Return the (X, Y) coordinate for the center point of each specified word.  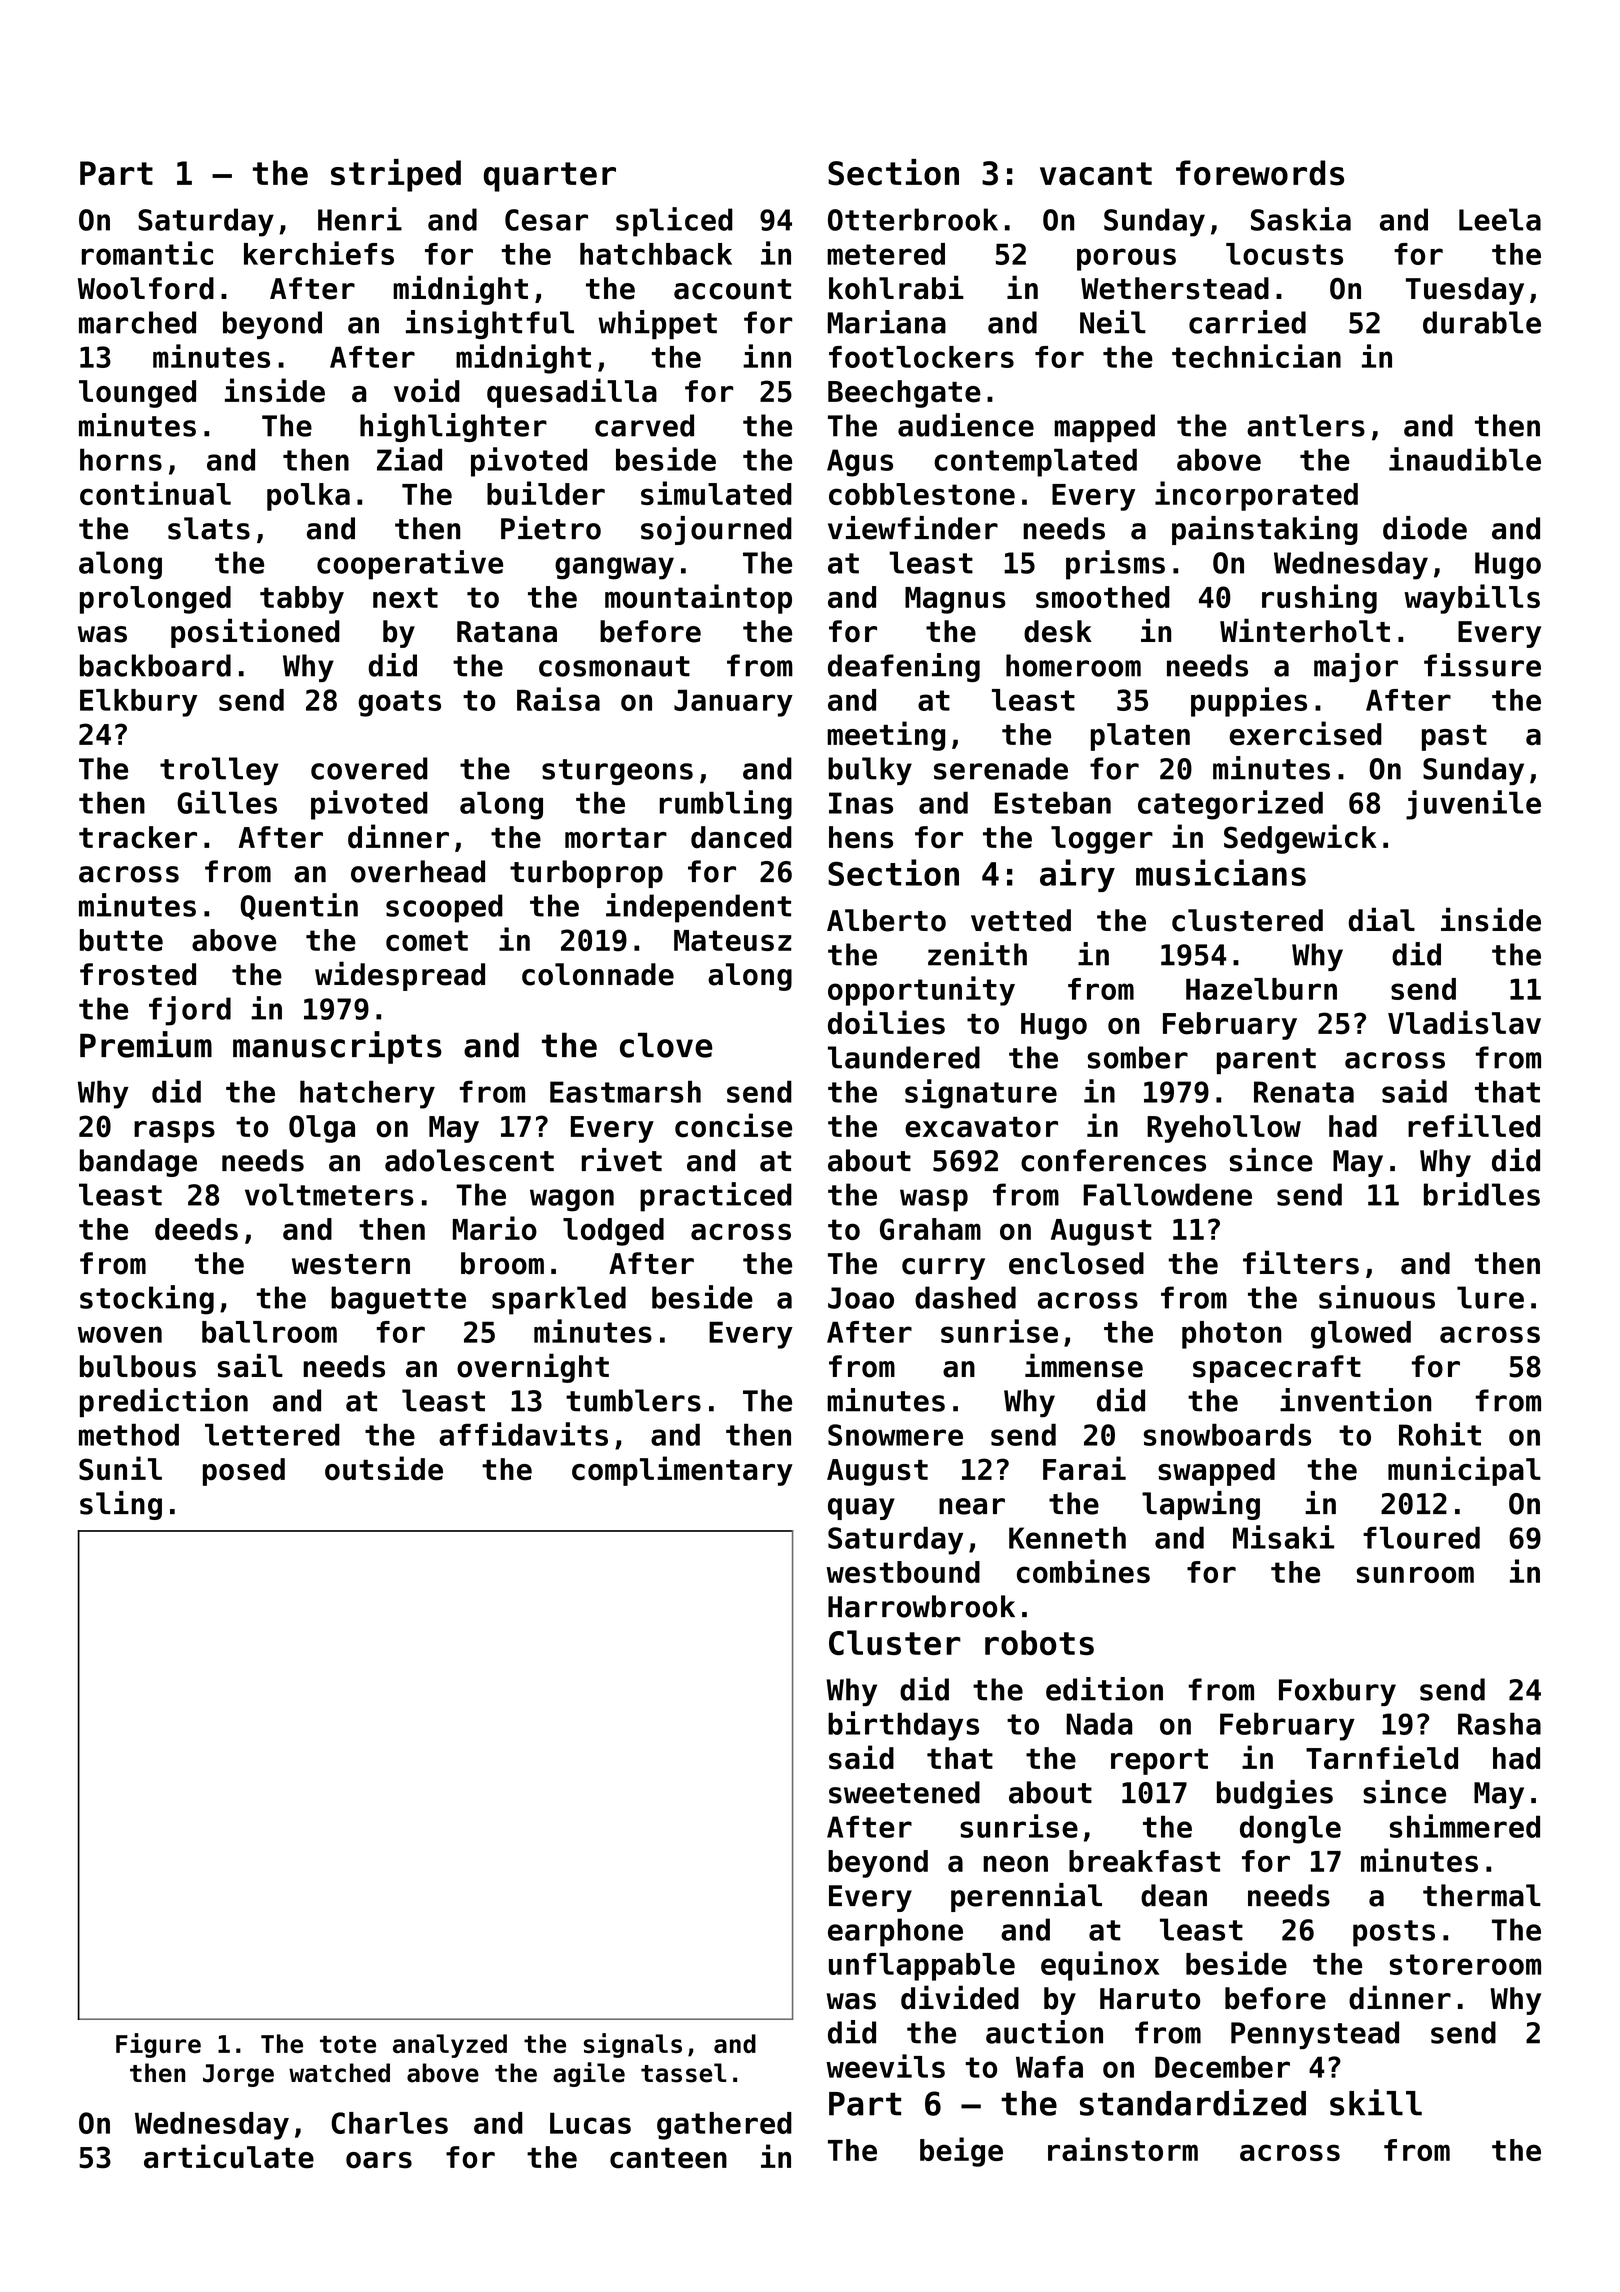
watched (339, 2073)
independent (698, 908)
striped (396, 175)
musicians (1221, 872)
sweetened (904, 1792)
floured (1421, 1537)
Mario (495, 1228)
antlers (1306, 425)
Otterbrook (913, 219)
